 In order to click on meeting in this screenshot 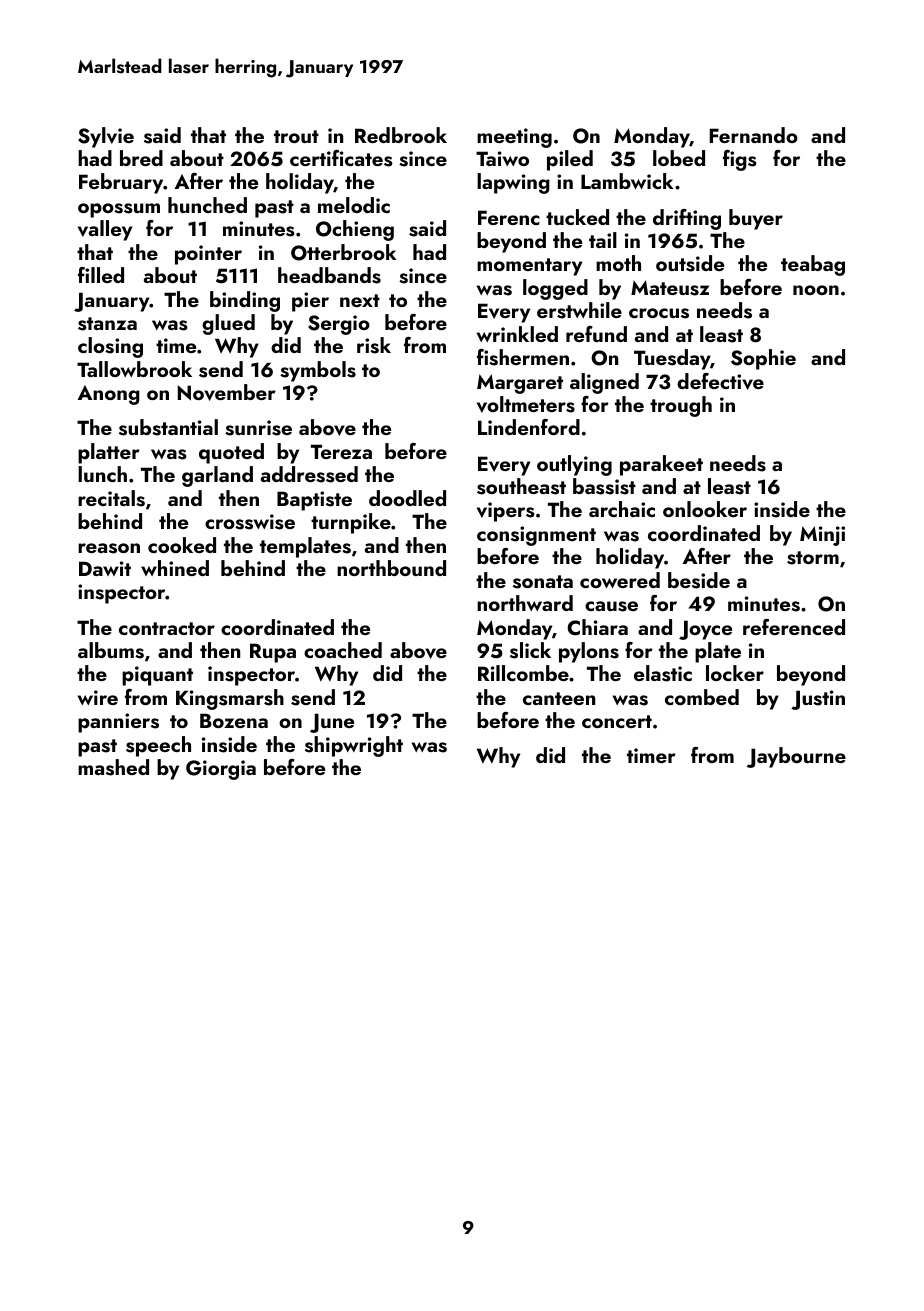, I will do `click(514, 138)`.
